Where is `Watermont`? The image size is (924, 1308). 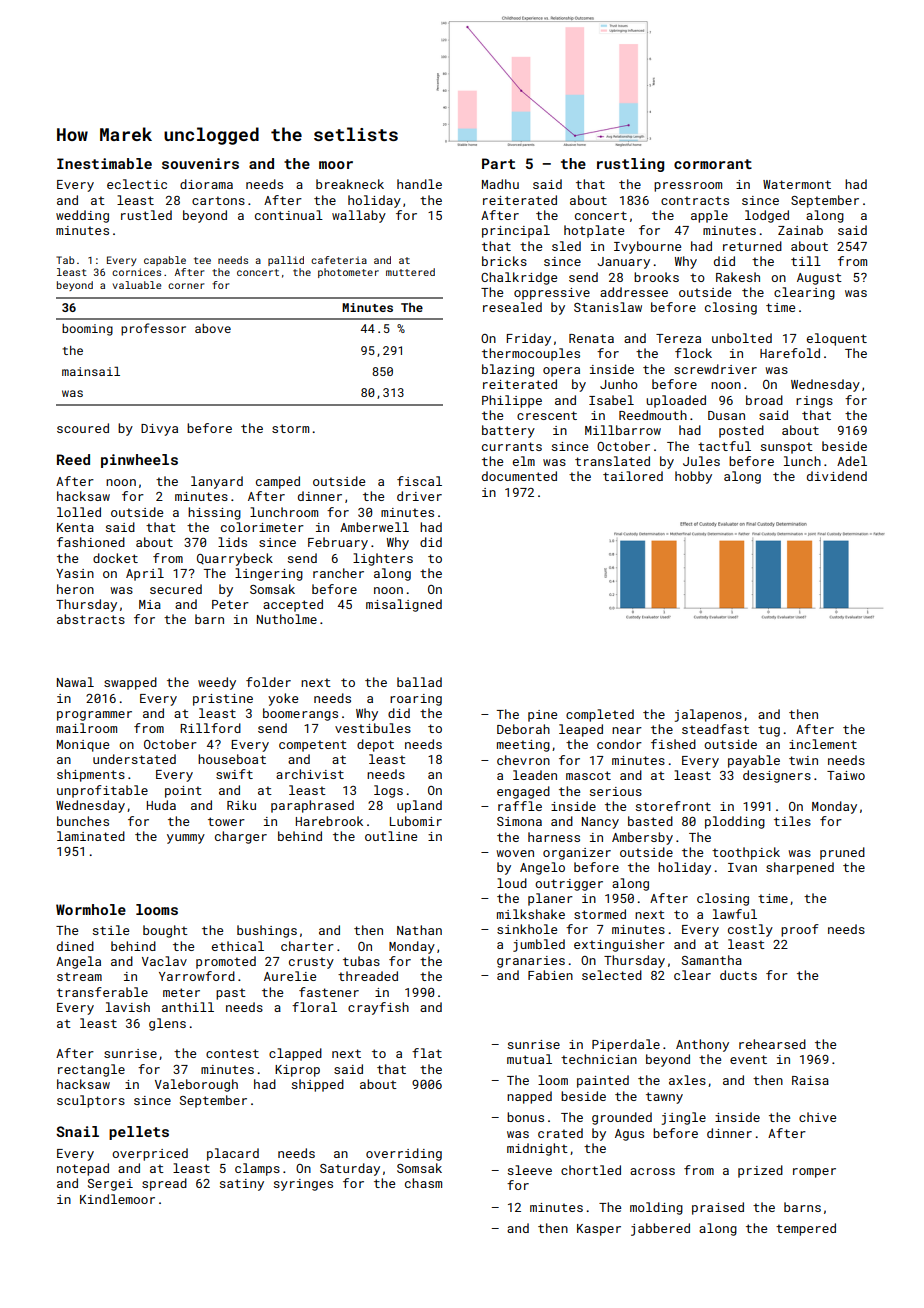 Watermont is located at coordinates (797, 184).
